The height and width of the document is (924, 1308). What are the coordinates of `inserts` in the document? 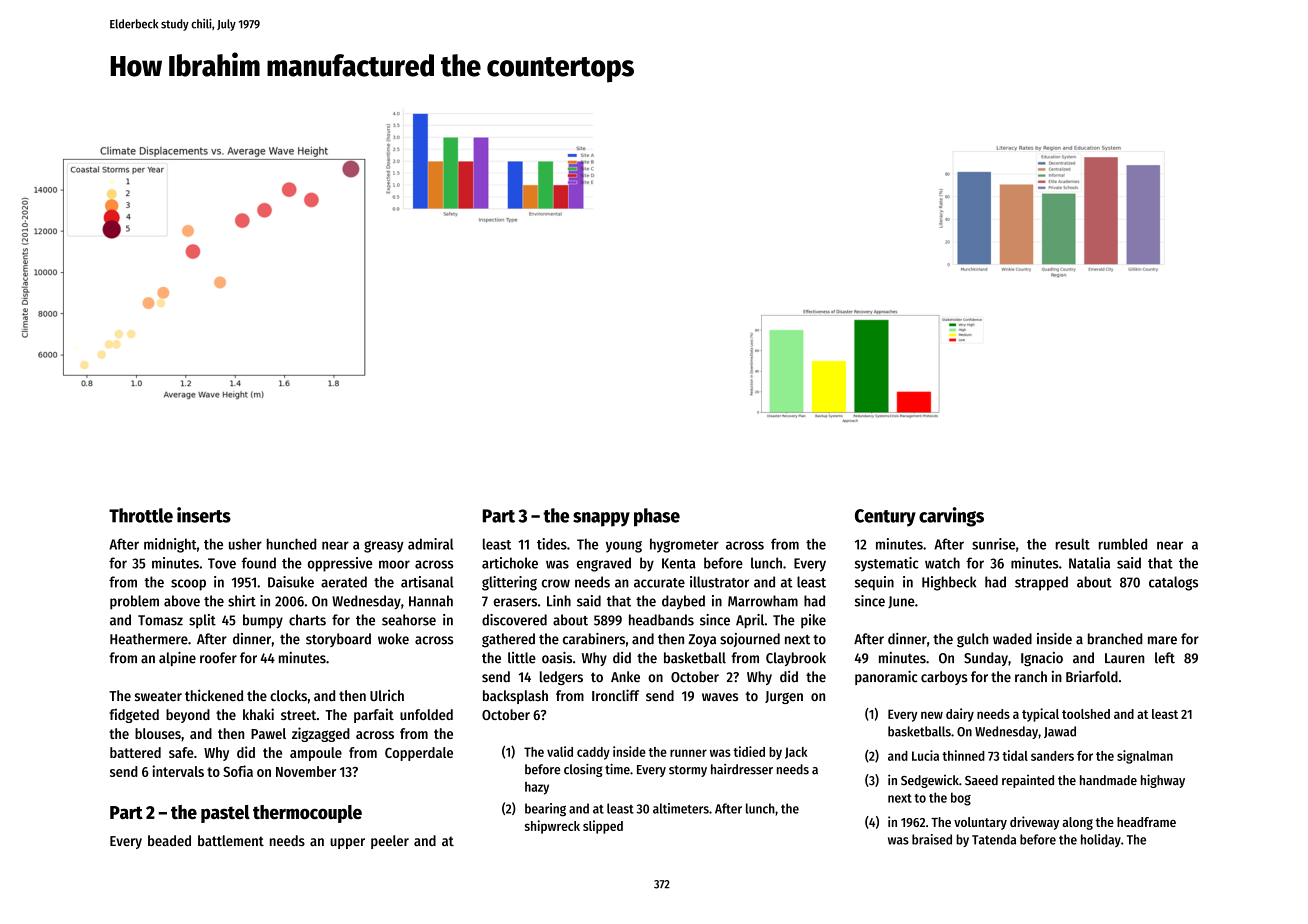 It's located at (204, 515).
